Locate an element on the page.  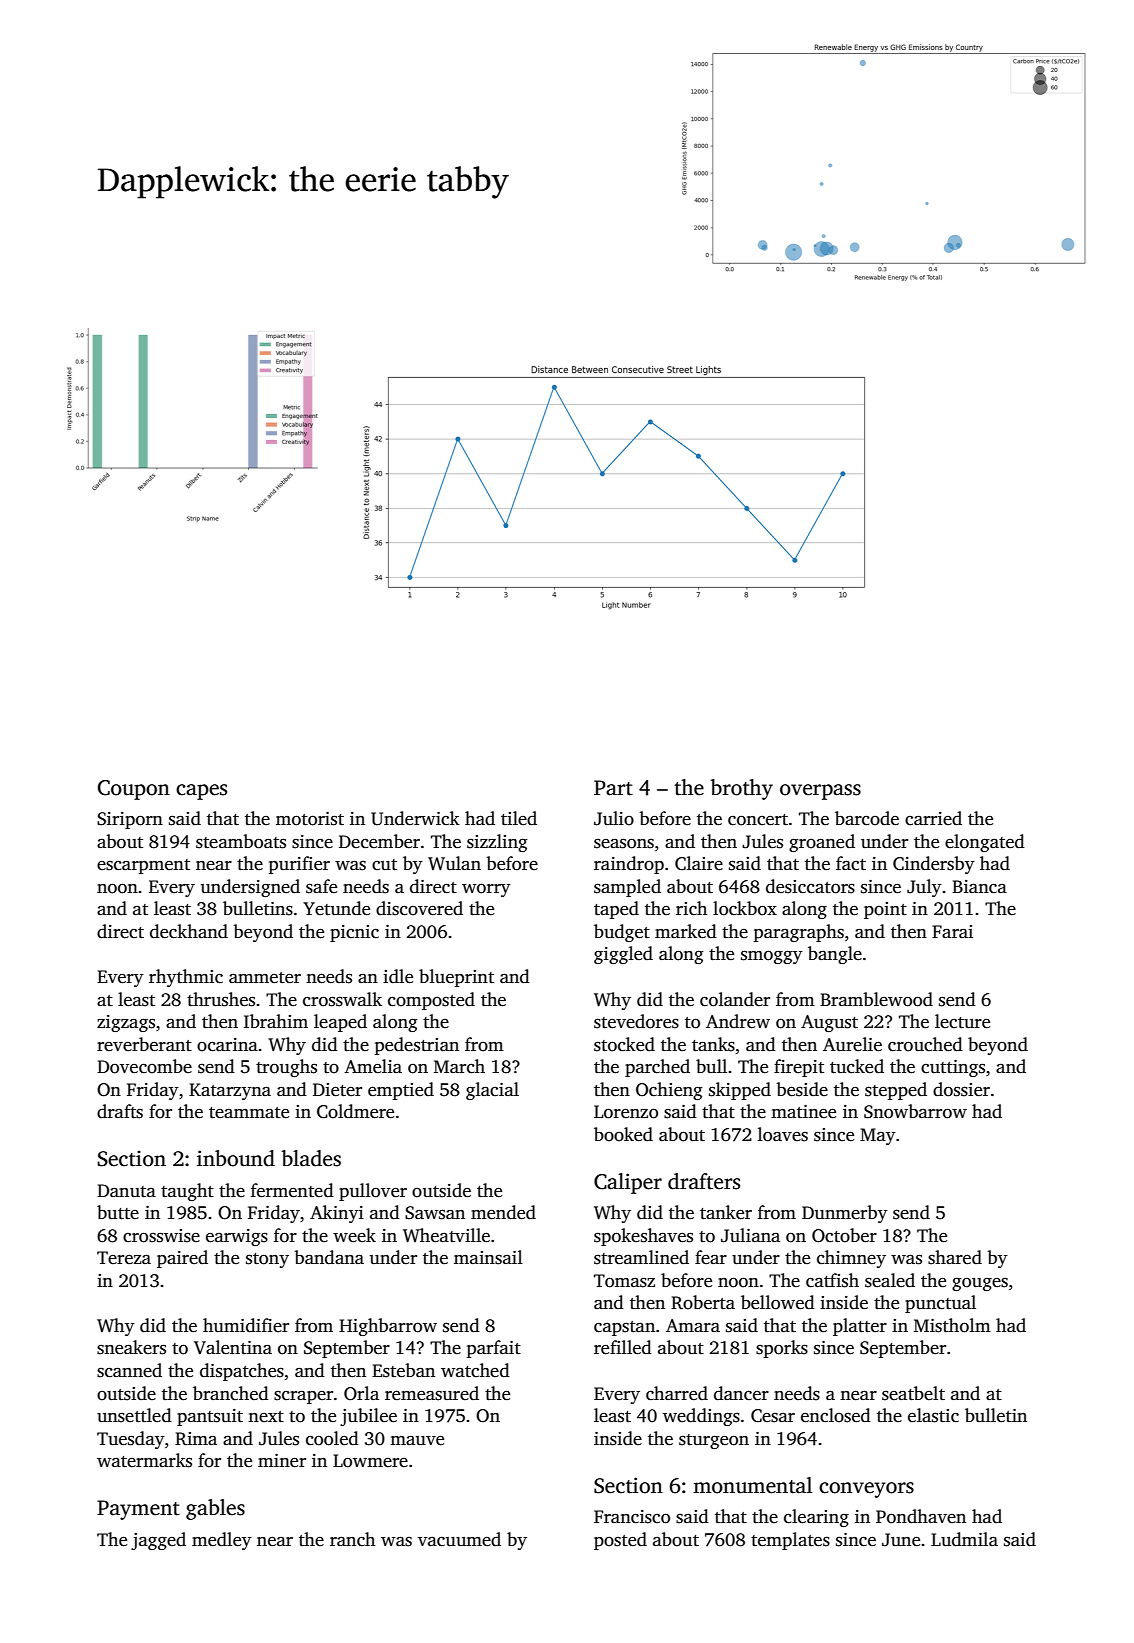
charred is located at coordinates (677, 1393).
